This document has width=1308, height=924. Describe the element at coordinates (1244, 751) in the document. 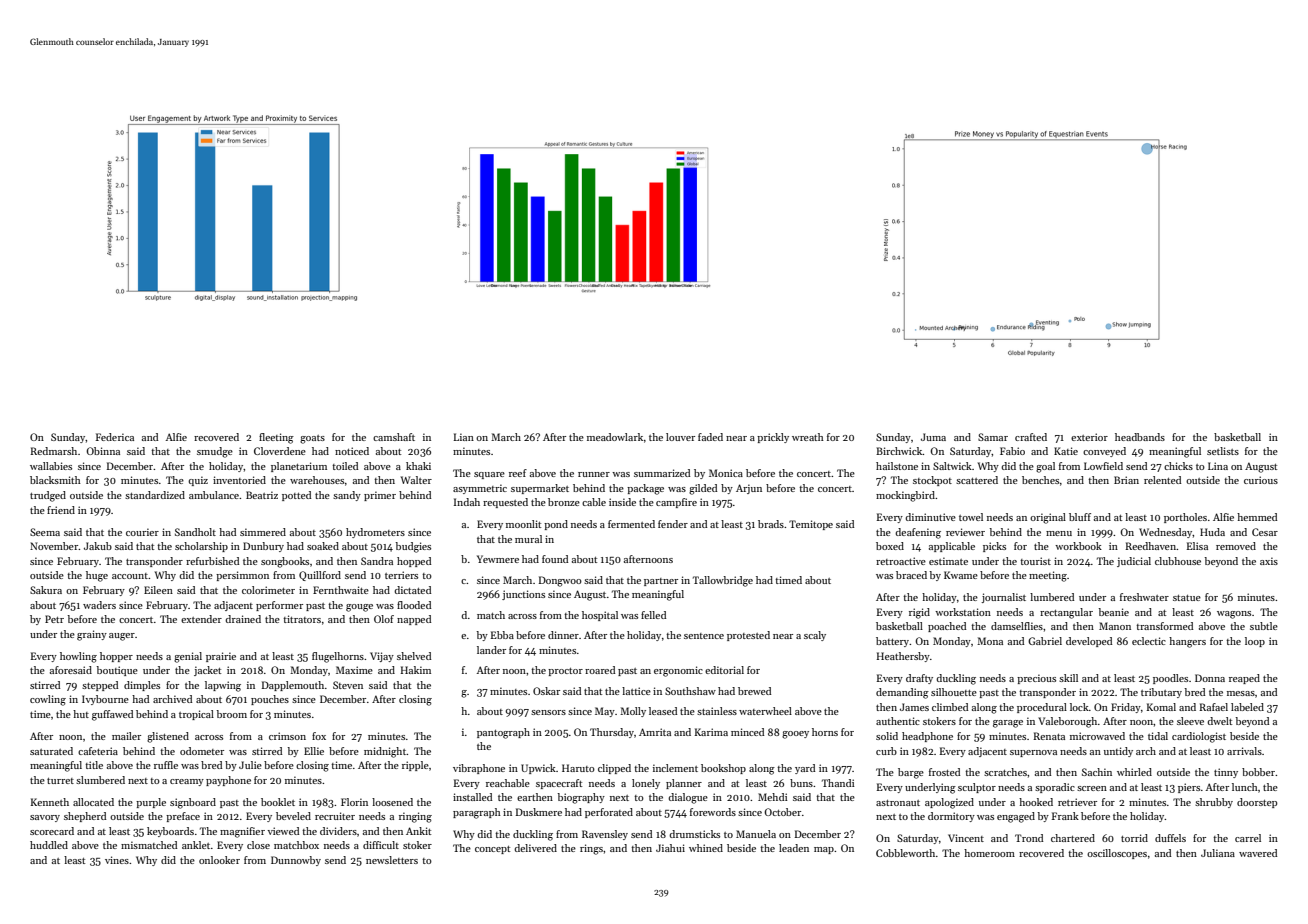

I see `arrivals` at that location.
